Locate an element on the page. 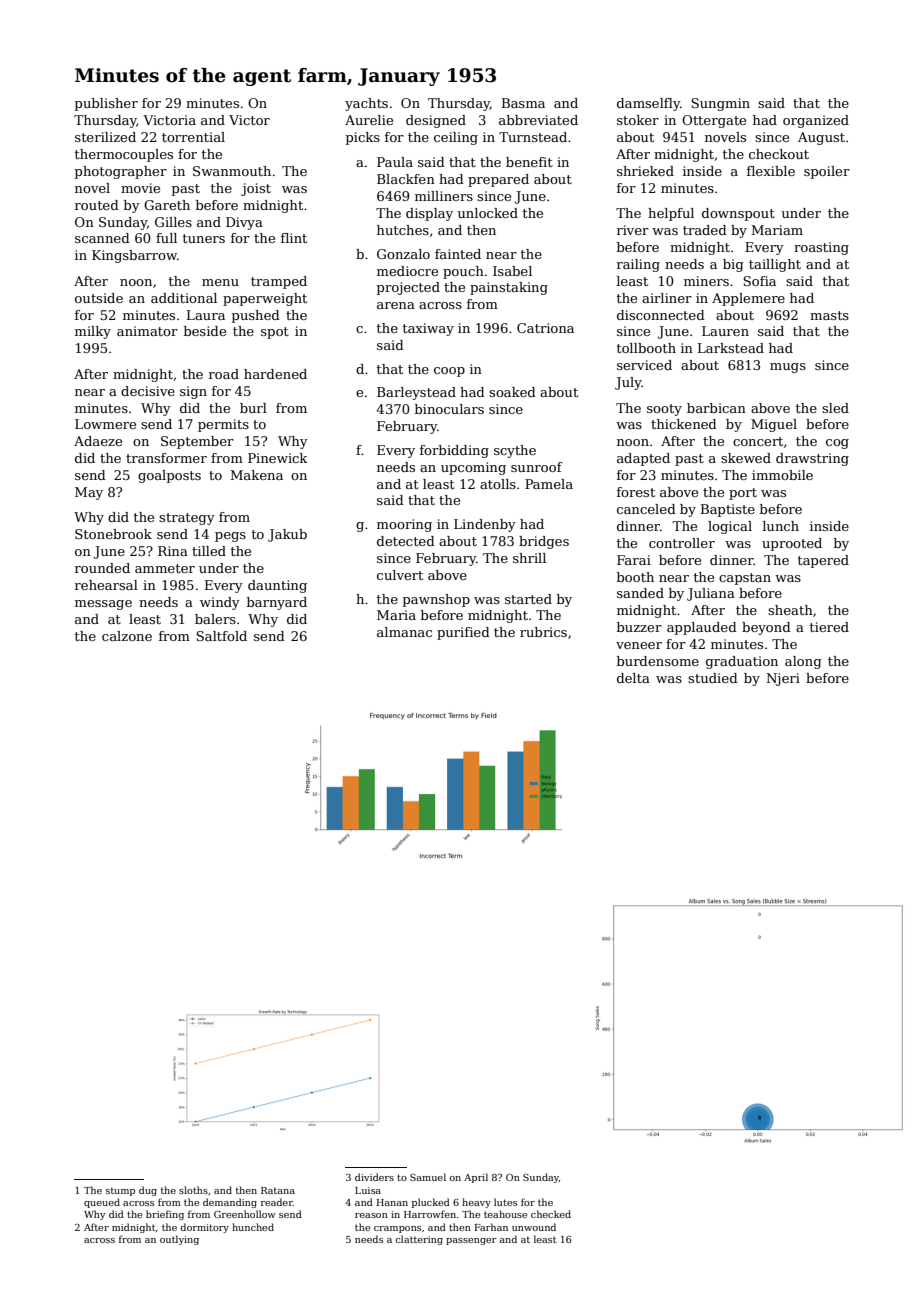  masts is located at coordinates (829, 315).
